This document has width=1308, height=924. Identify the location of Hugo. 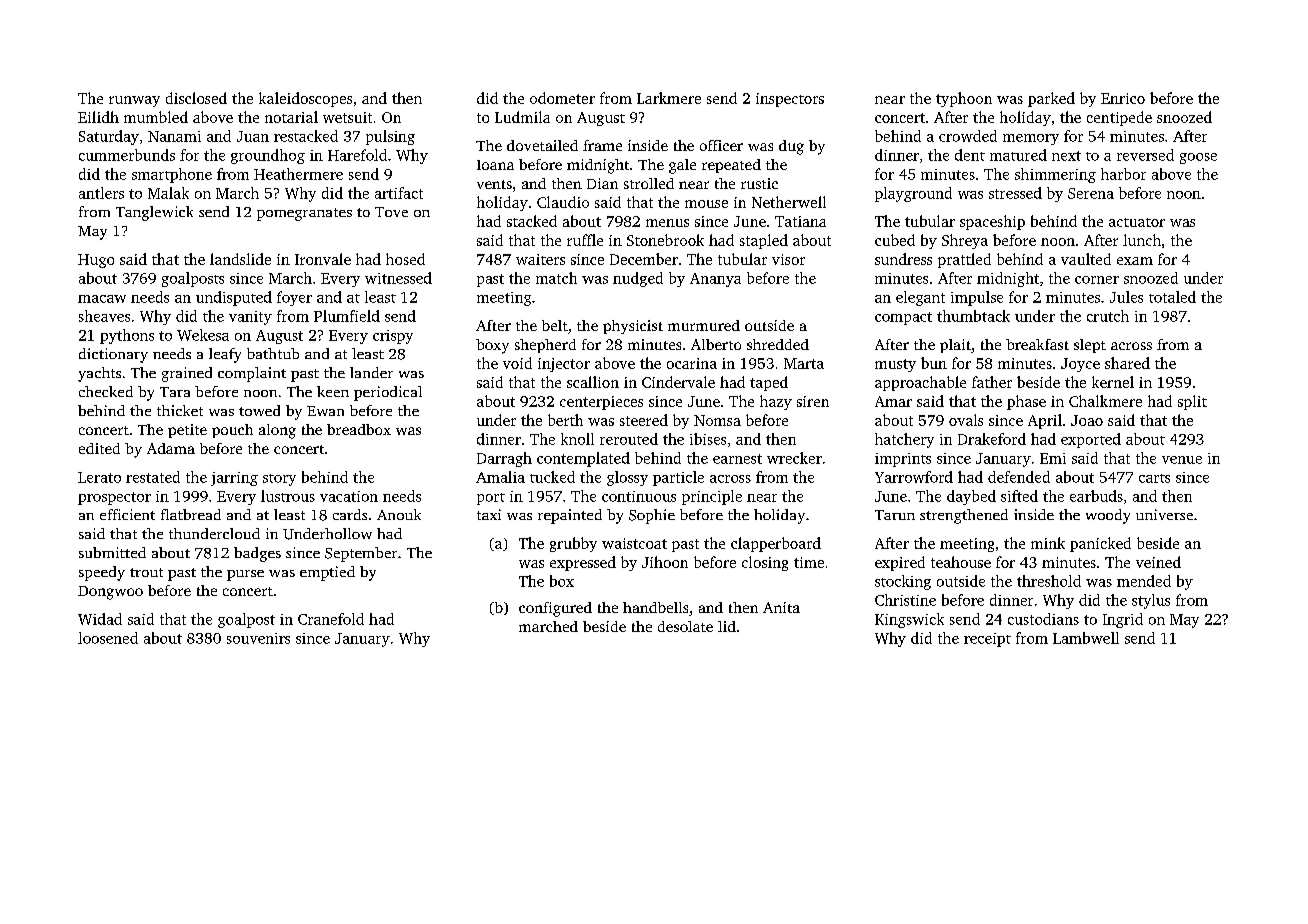
(96, 261).
